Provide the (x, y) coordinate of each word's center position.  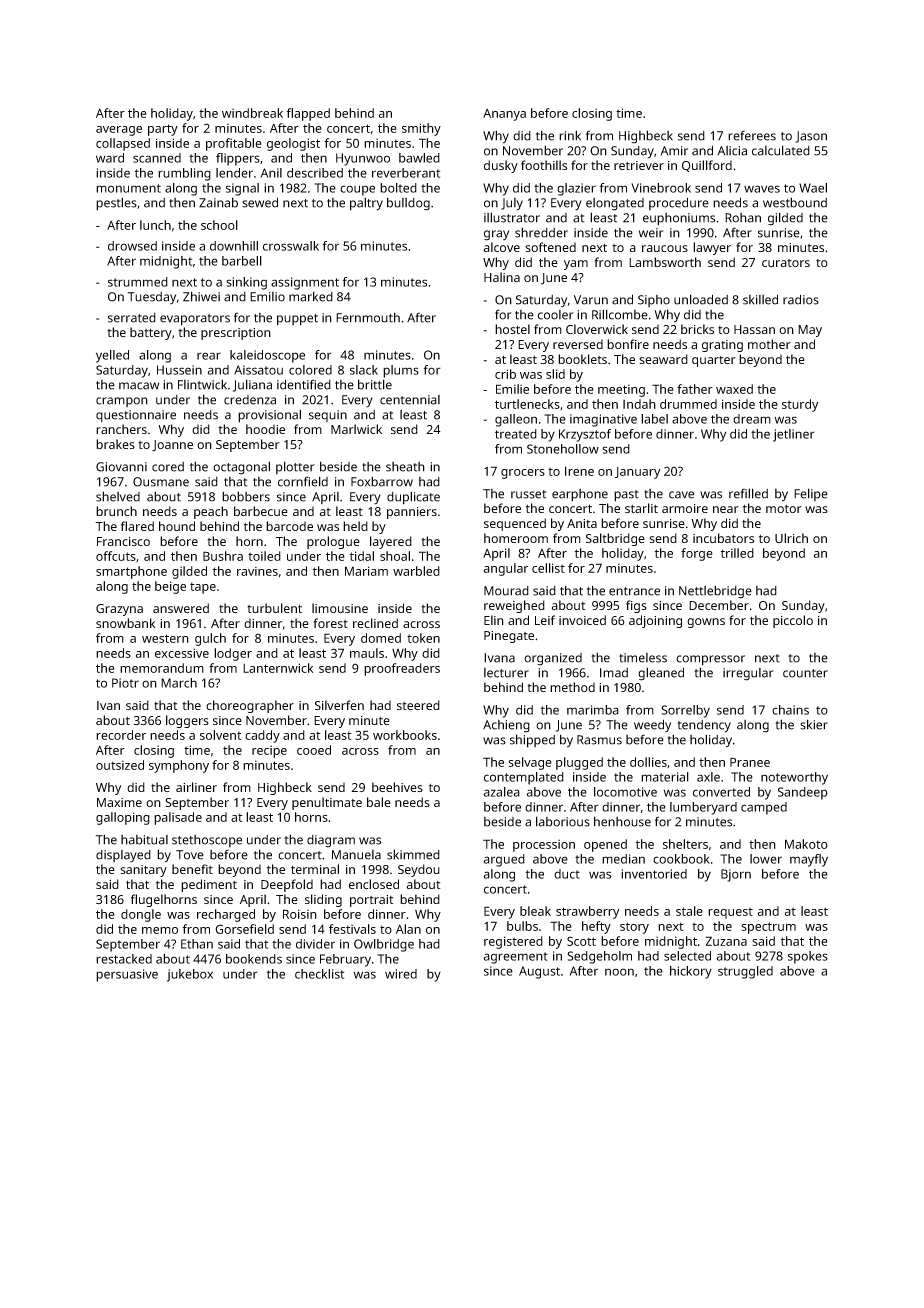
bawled (419, 158)
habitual (144, 840)
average (119, 131)
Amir (674, 151)
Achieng (506, 726)
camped (764, 808)
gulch (210, 639)
